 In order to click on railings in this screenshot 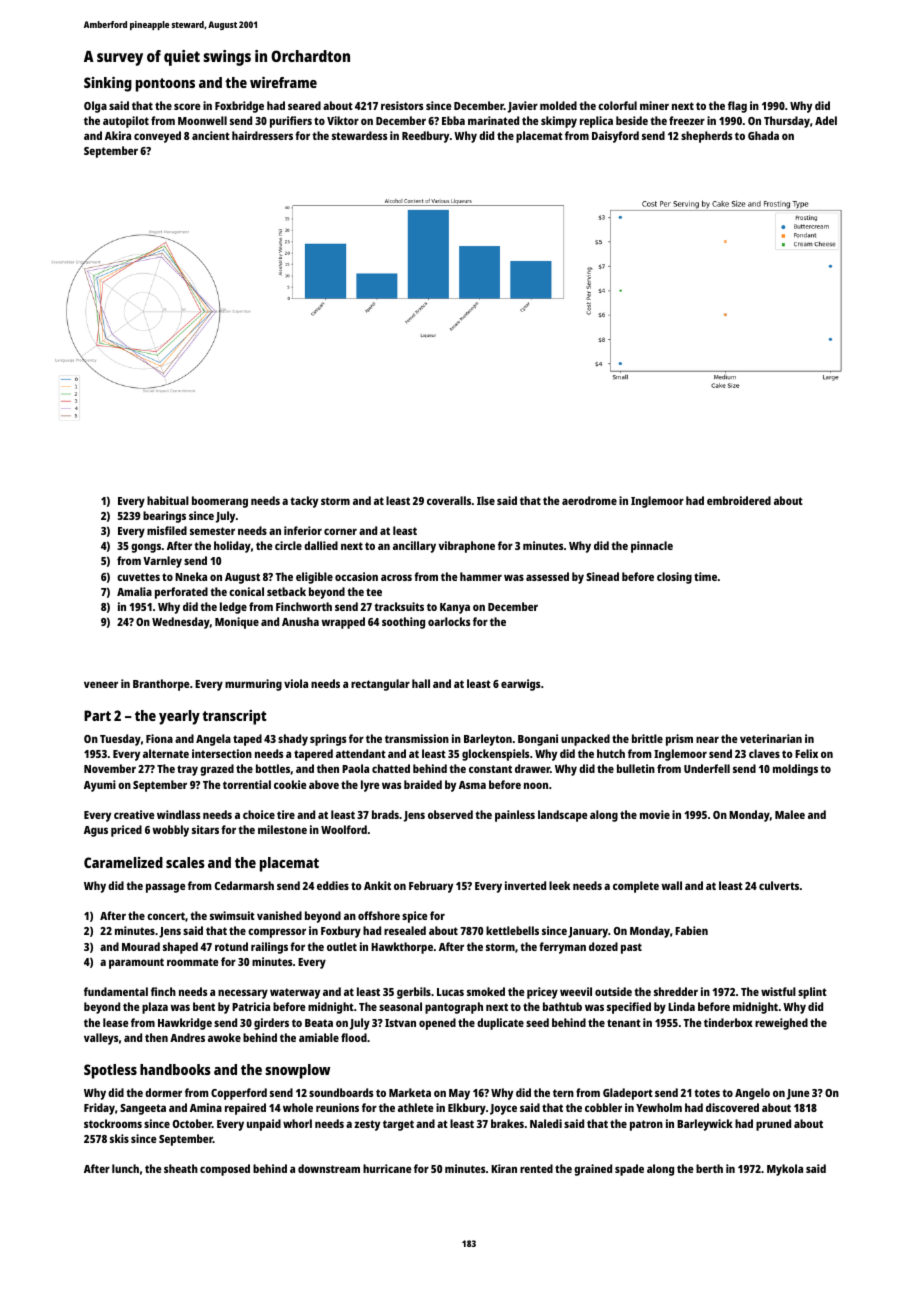, I will do `click(269, 948)`.
